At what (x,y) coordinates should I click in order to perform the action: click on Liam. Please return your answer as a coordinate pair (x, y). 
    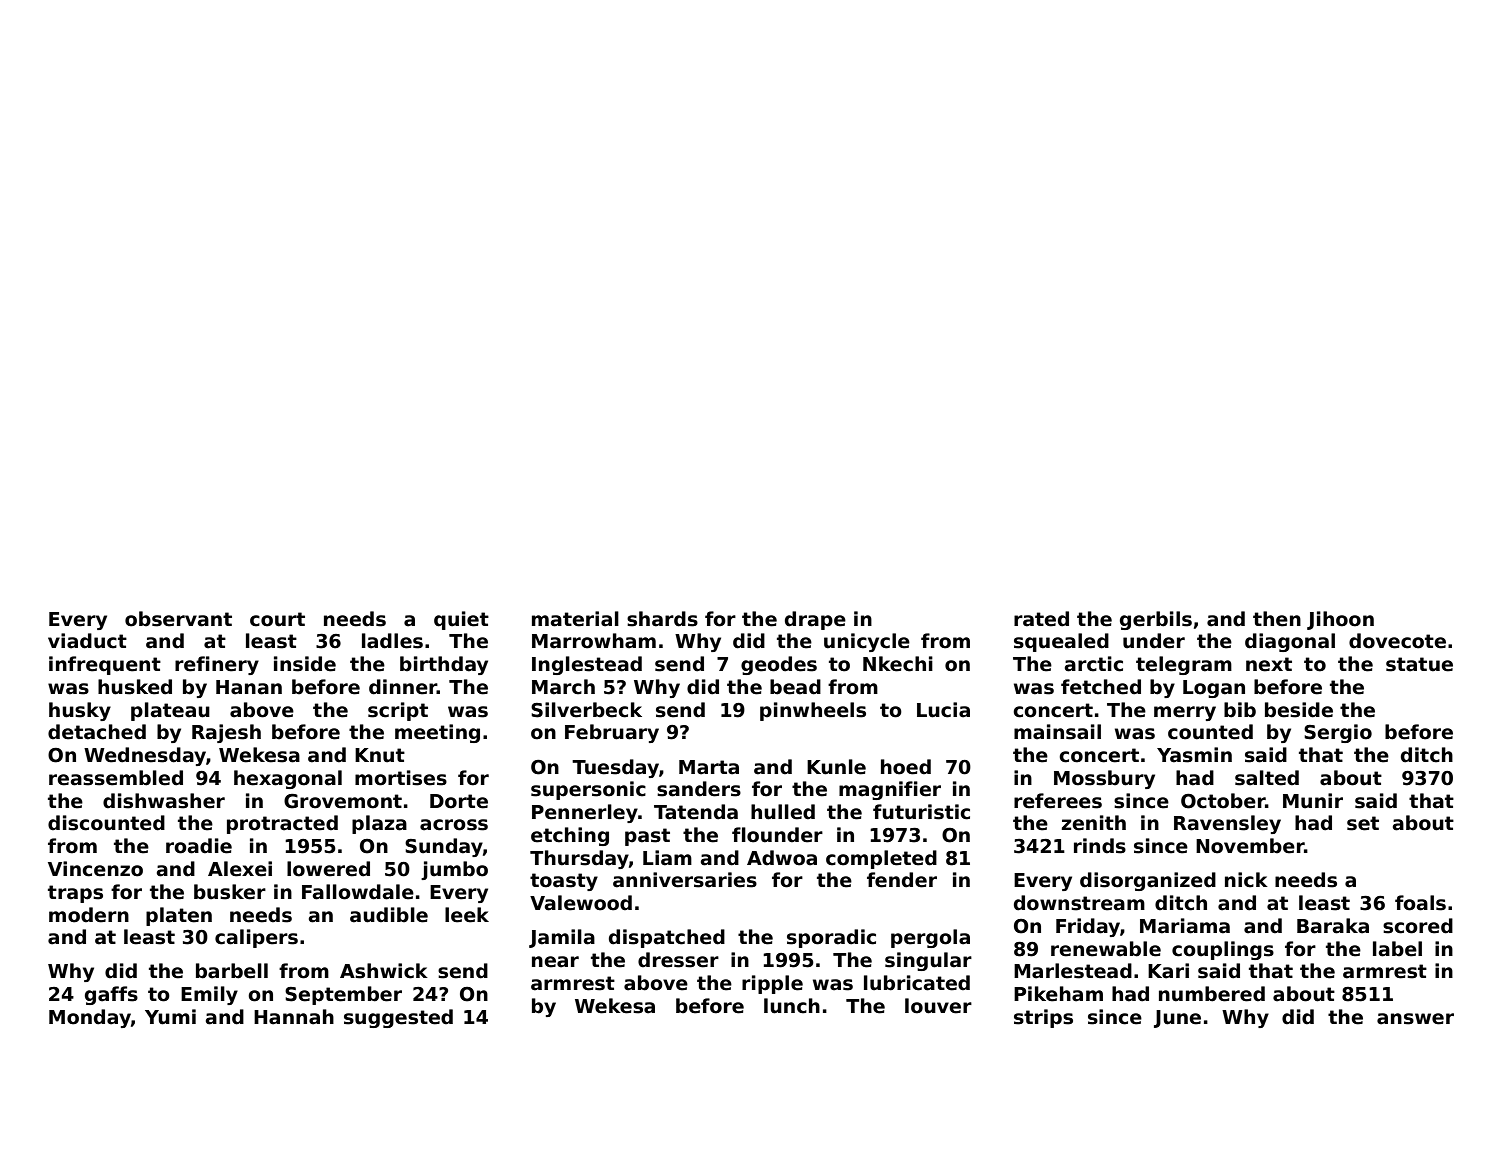
    Looking at the image, I should click on (667, 858).
